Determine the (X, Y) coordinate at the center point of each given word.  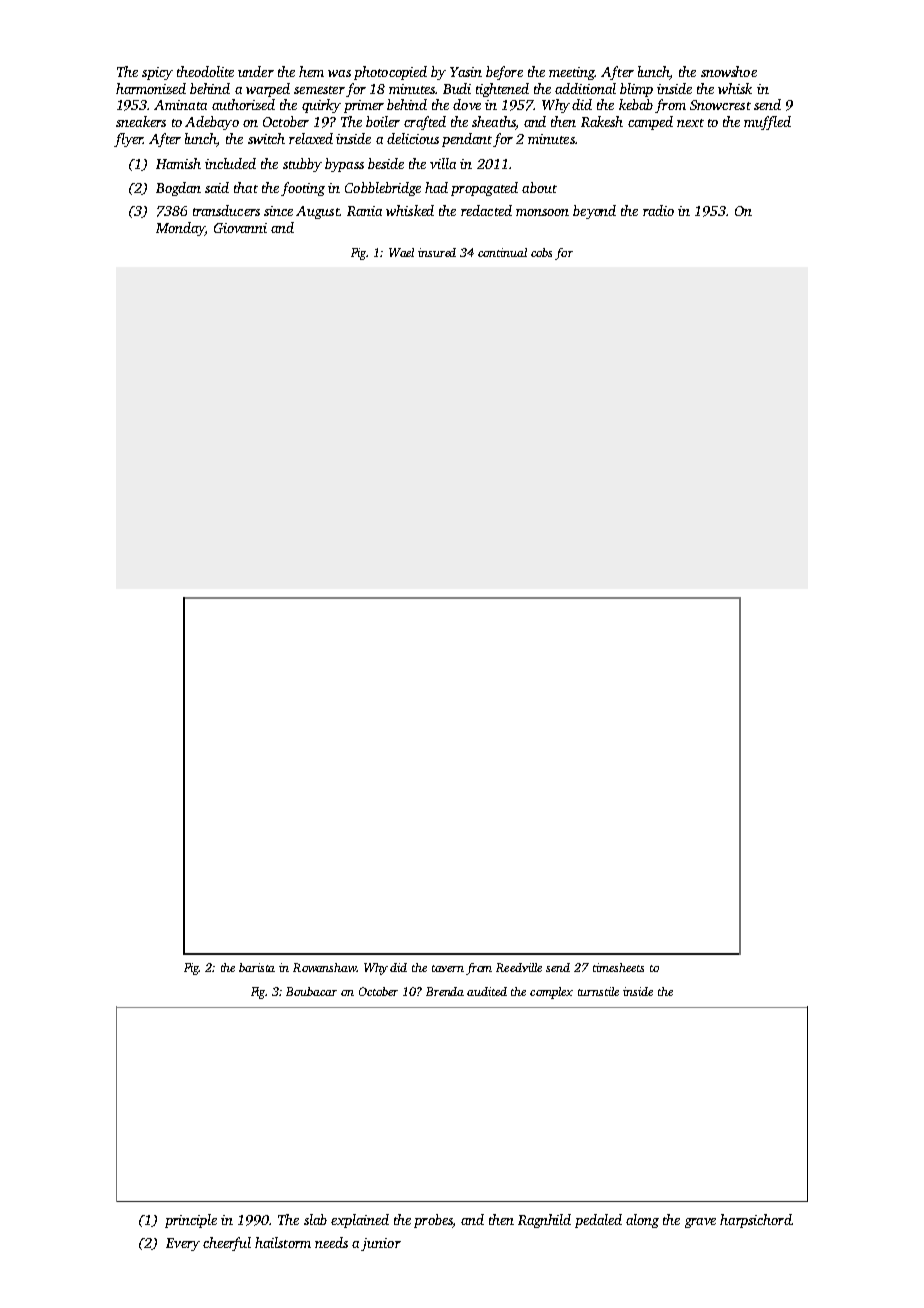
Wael (401, 252)
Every (183, 1244)
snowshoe (729, 71)
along (642, 1221)
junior (381, 1244)
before (504, 73)
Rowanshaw (324, 967)
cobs (541, 252)
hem (311, 71)
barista (257, 967)
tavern (448, 968)
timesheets (618, 967)
